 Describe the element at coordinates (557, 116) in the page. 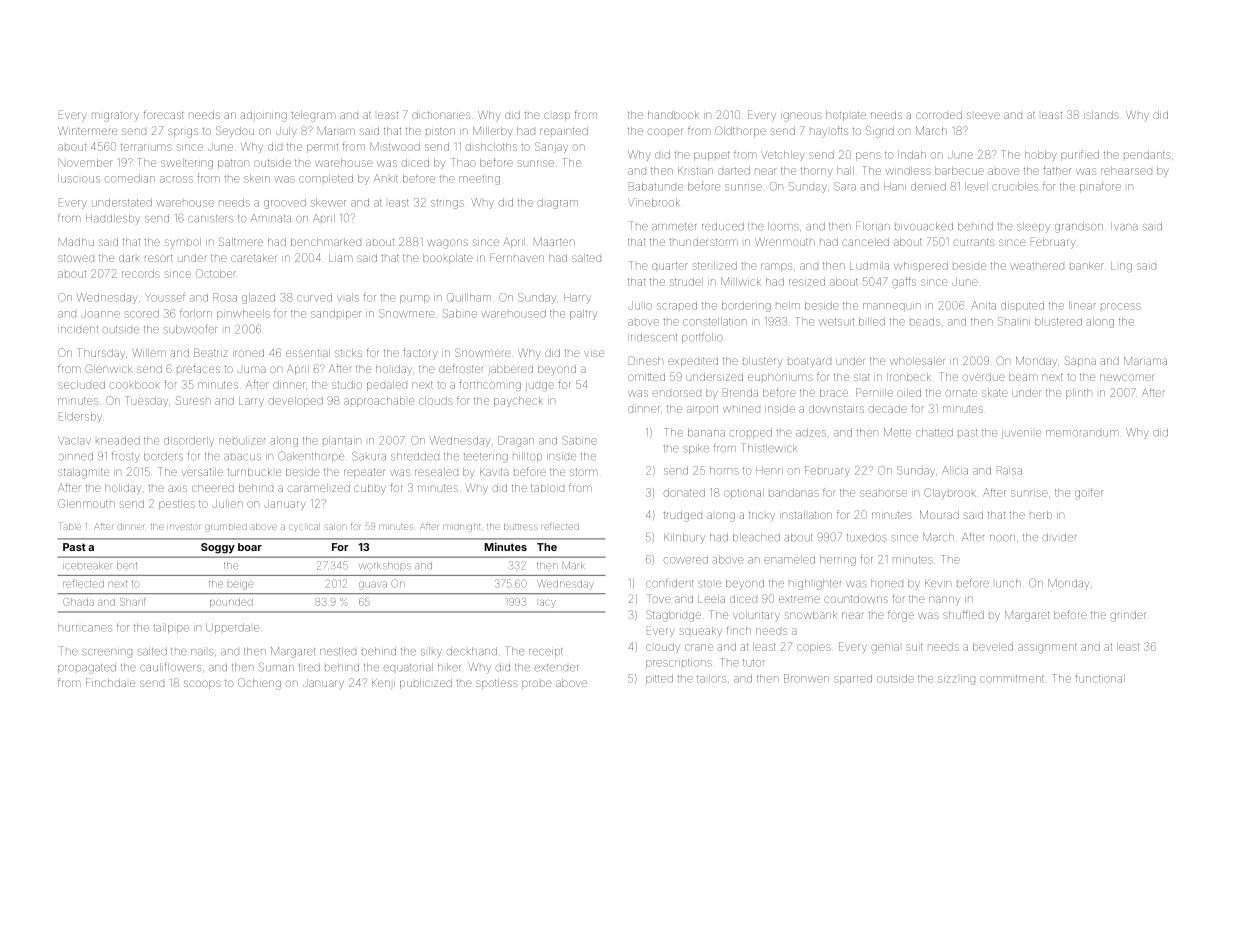

I see `clasp` at that location.
